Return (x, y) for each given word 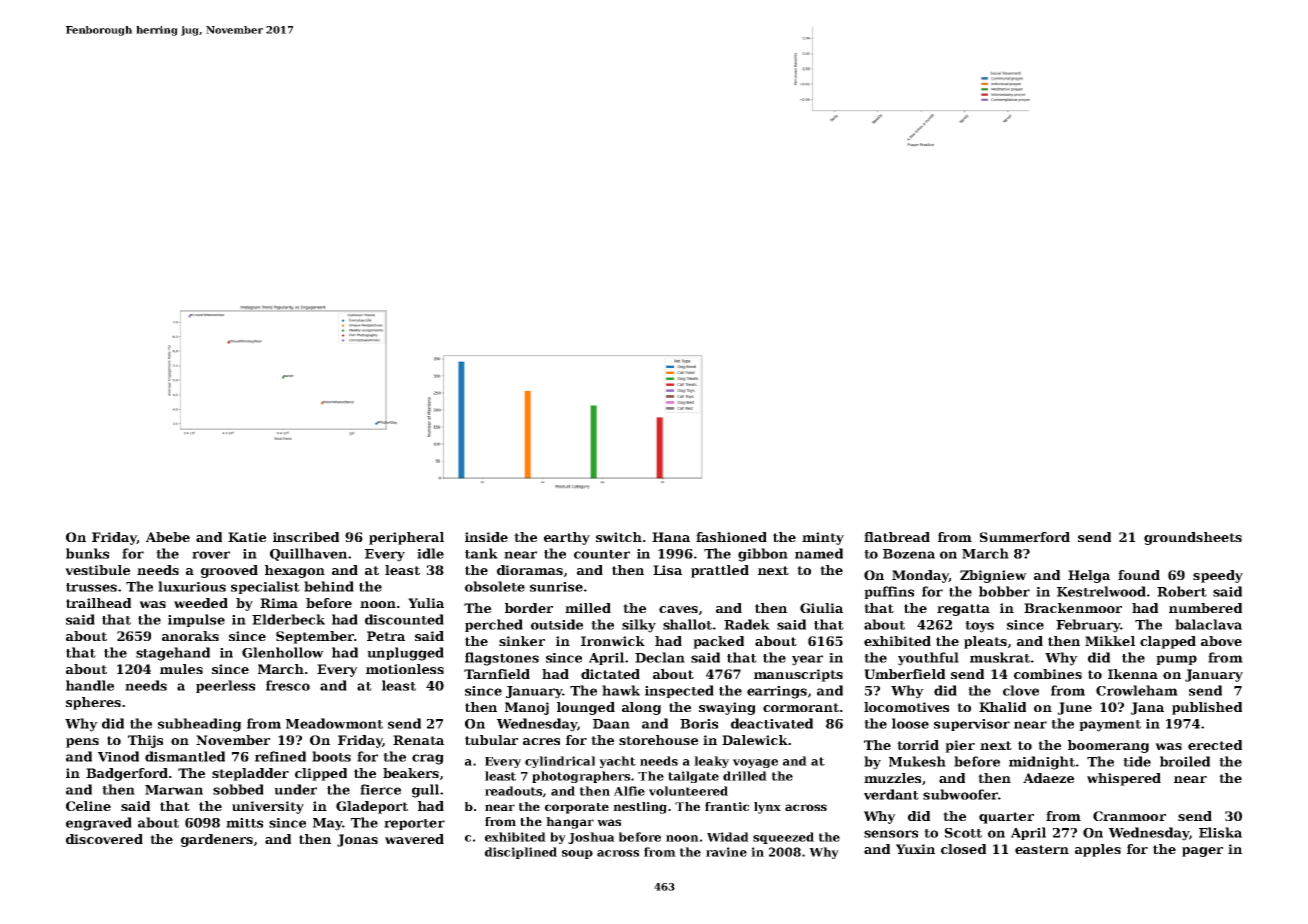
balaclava (1208, 624)
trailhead (98, 603)
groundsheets (1193, 538)
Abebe (168, 537)
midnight (1042, 763)
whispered (1124, 779)
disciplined (521, 853)
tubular (491, 740)
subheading (199, 725)
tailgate (693, 777)
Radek (747, 624)
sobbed (238, 789)
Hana (671, 537)
